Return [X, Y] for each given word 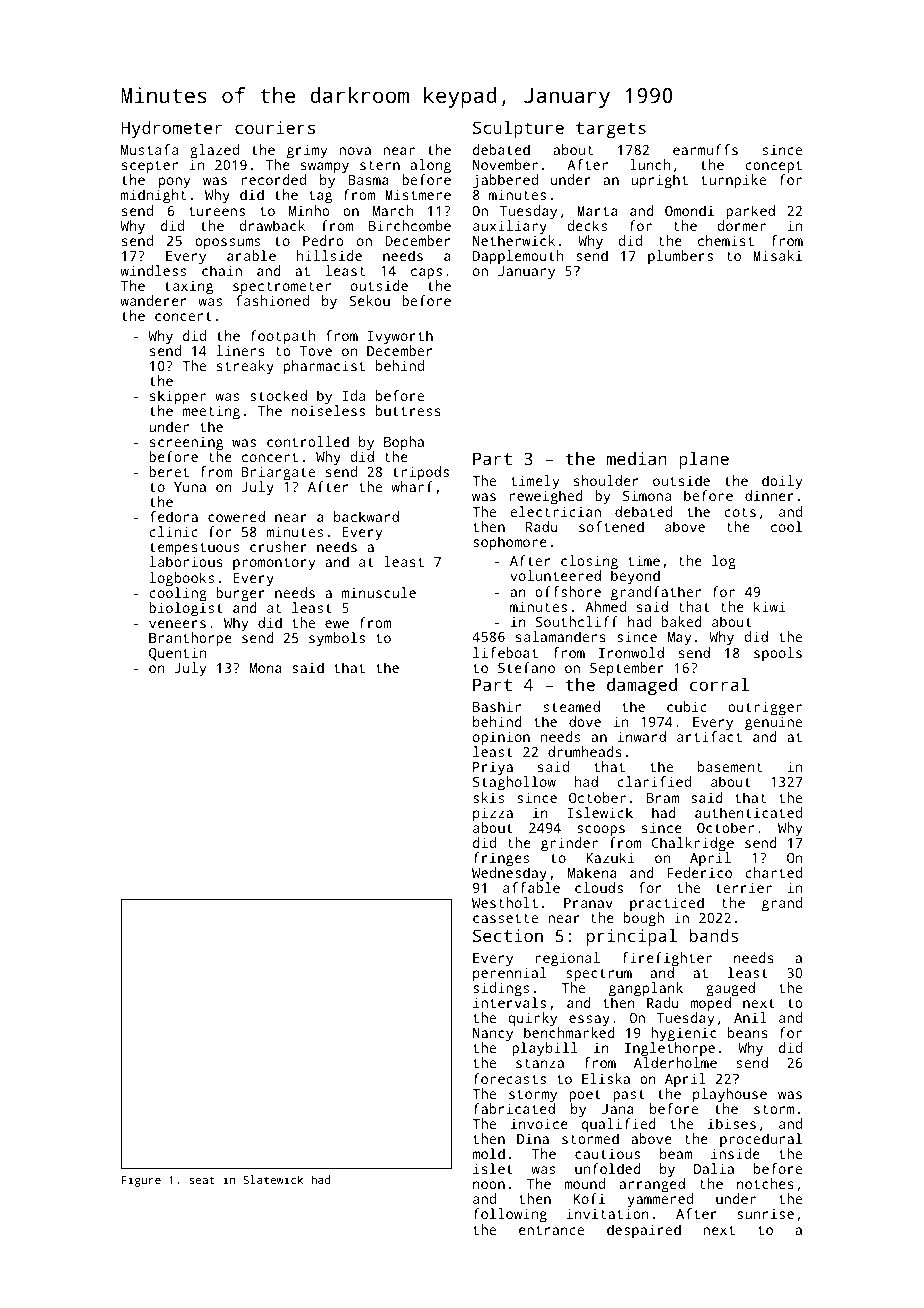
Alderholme [675, 1063]
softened [611, 526]
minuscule [379, 592]
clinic [173, 531]
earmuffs [705, 149]
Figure [141, 1181]
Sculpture [518, 129]
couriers [275, 127]
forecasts [509, 1078]
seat [202, 1180]
